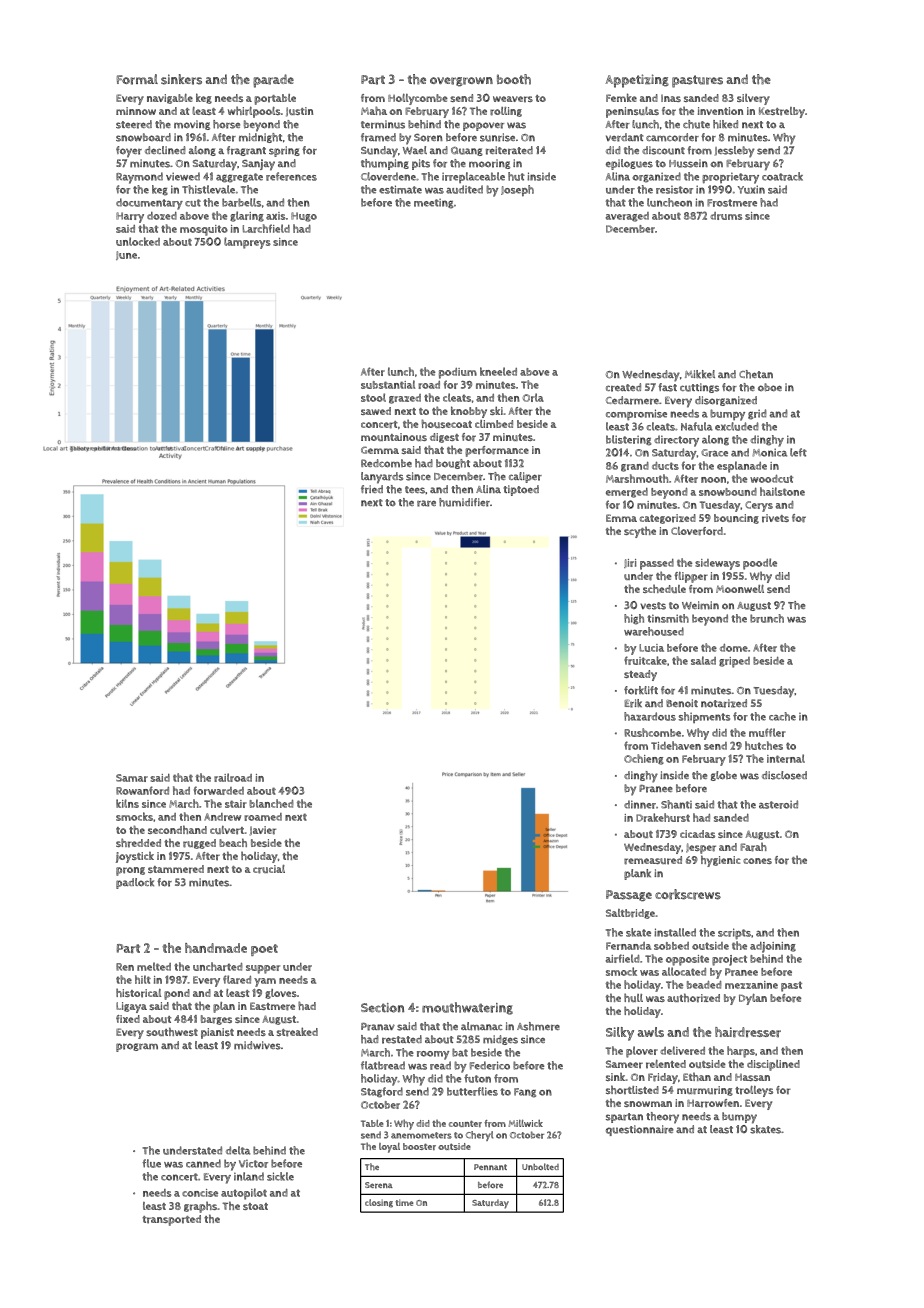 This image has height=1308, width=924. What do you see at coordinates (753, 99) in the image?
I see `silvery` at bounding box center [753, 99].
